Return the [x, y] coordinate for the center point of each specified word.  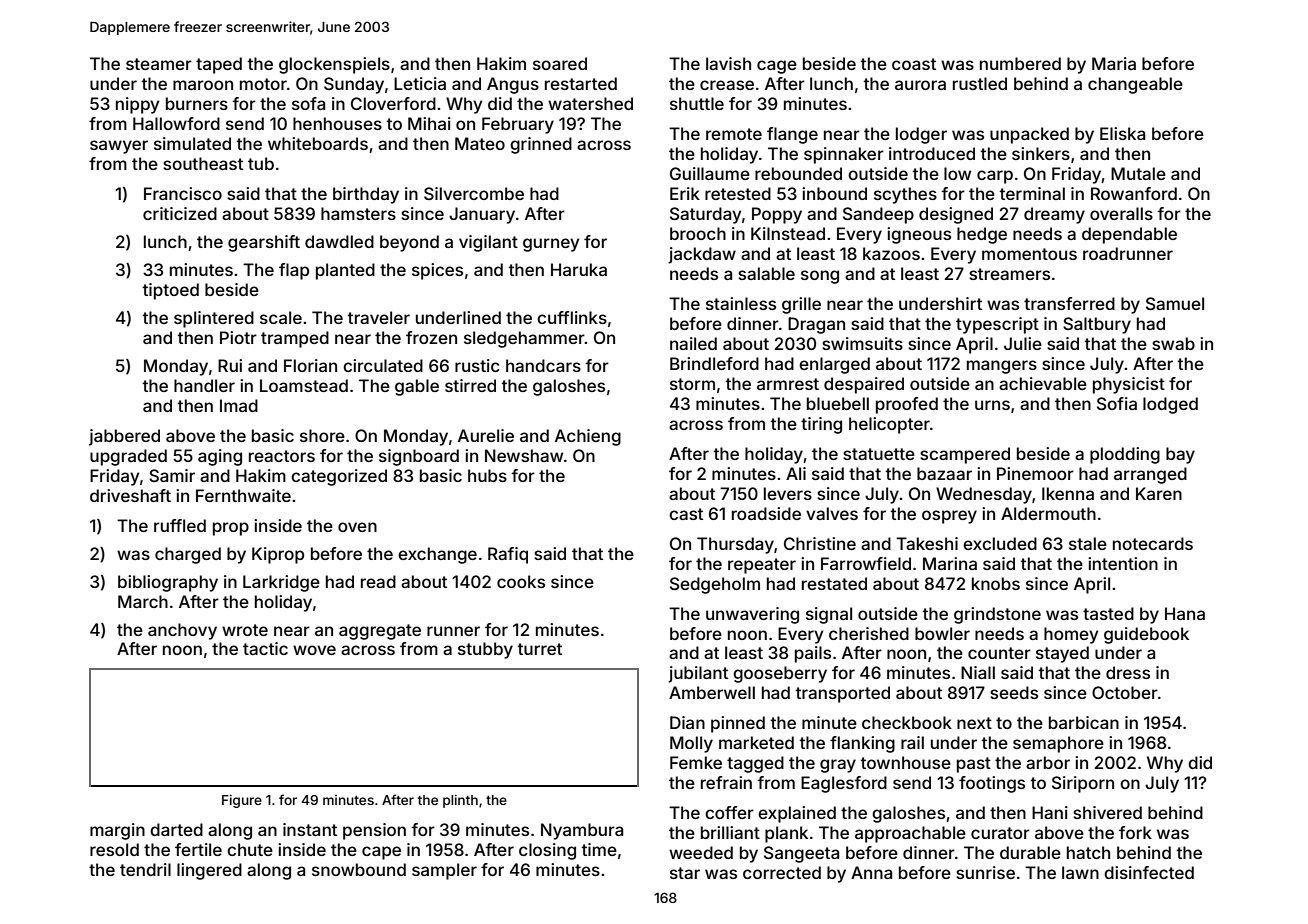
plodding [1125, 455]
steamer [159, 64]
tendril [145, 869]
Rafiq [508, 555]
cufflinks [572, 317]
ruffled [180, 525]
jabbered [124, 437]
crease [727, 85]
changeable [1135, 85]
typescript [997, 325]
